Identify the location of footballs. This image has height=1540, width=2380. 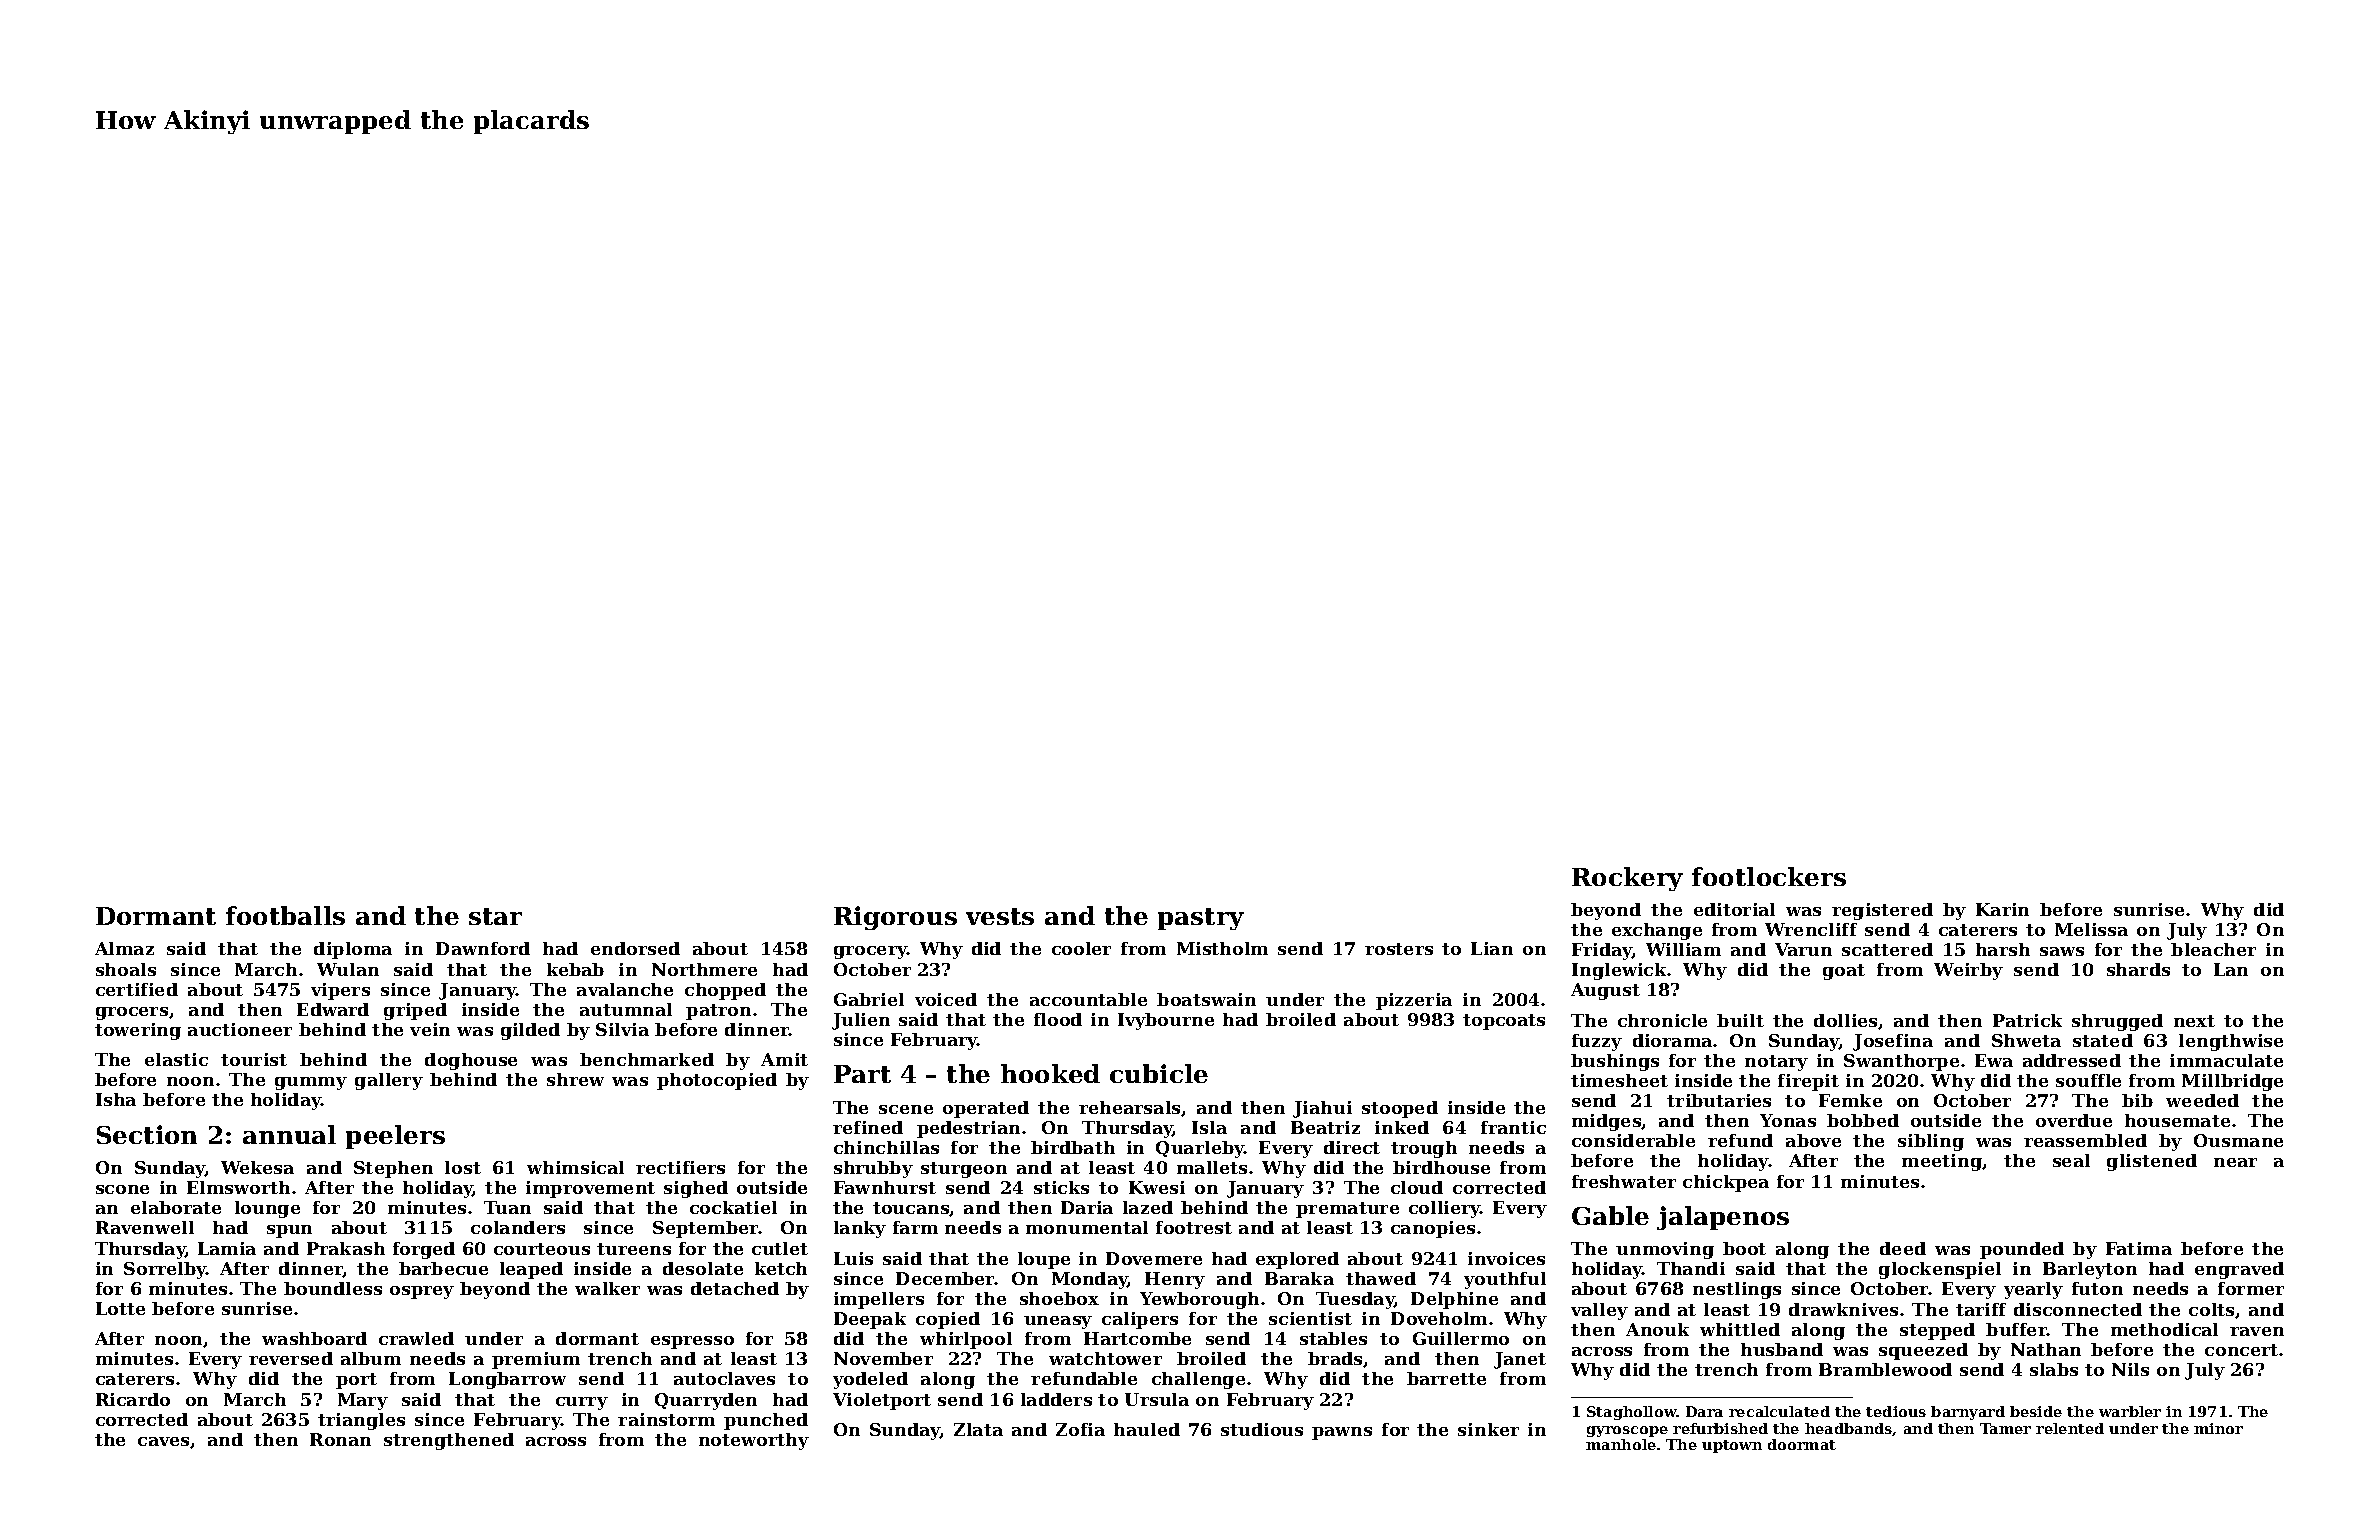
(285, 915).
